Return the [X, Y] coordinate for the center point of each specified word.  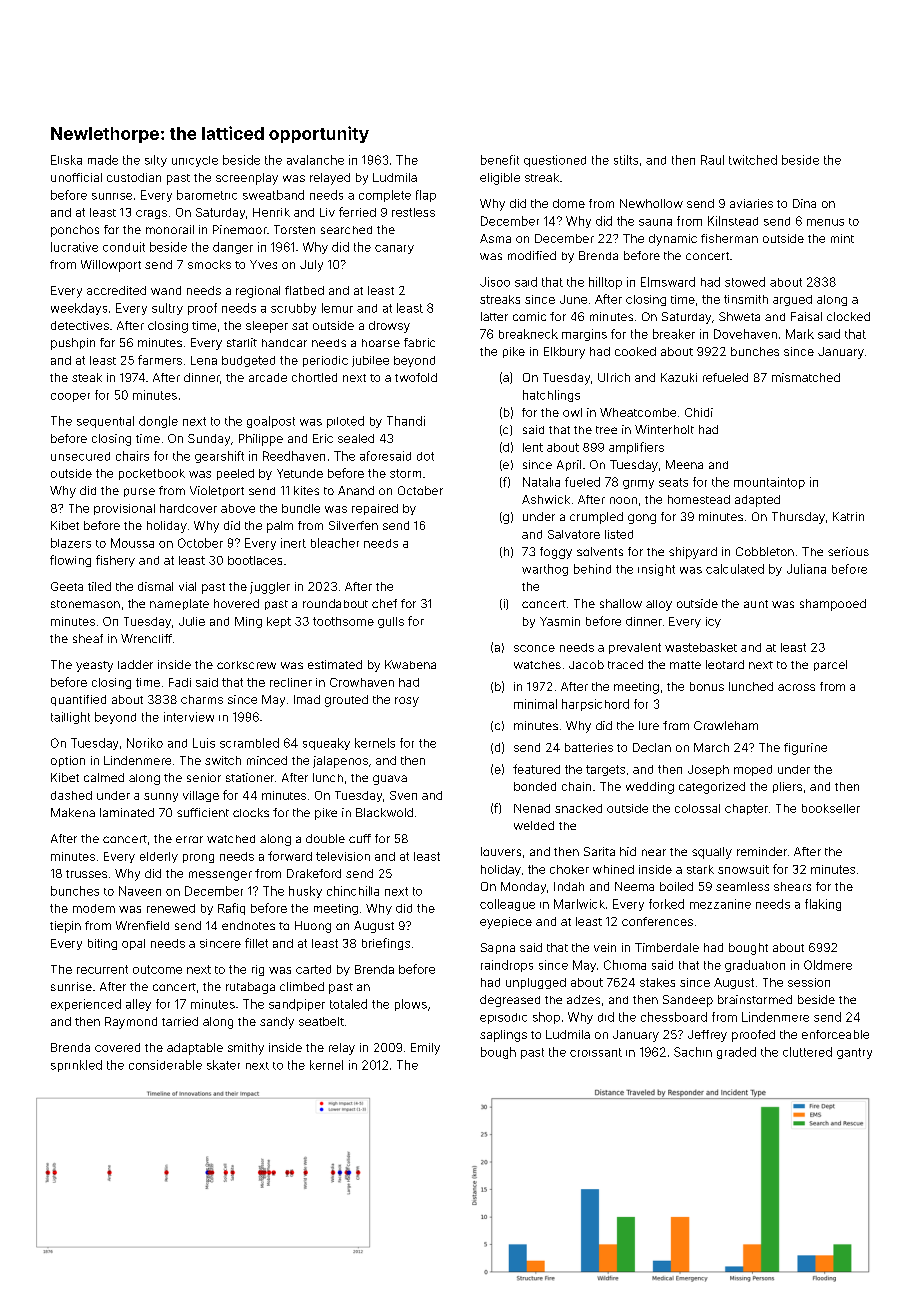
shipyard [693, 553]
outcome [157, 969]
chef [384, 603]
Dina [804, 203]
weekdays [79, 309]
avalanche [315, 160]
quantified [78, 700]
